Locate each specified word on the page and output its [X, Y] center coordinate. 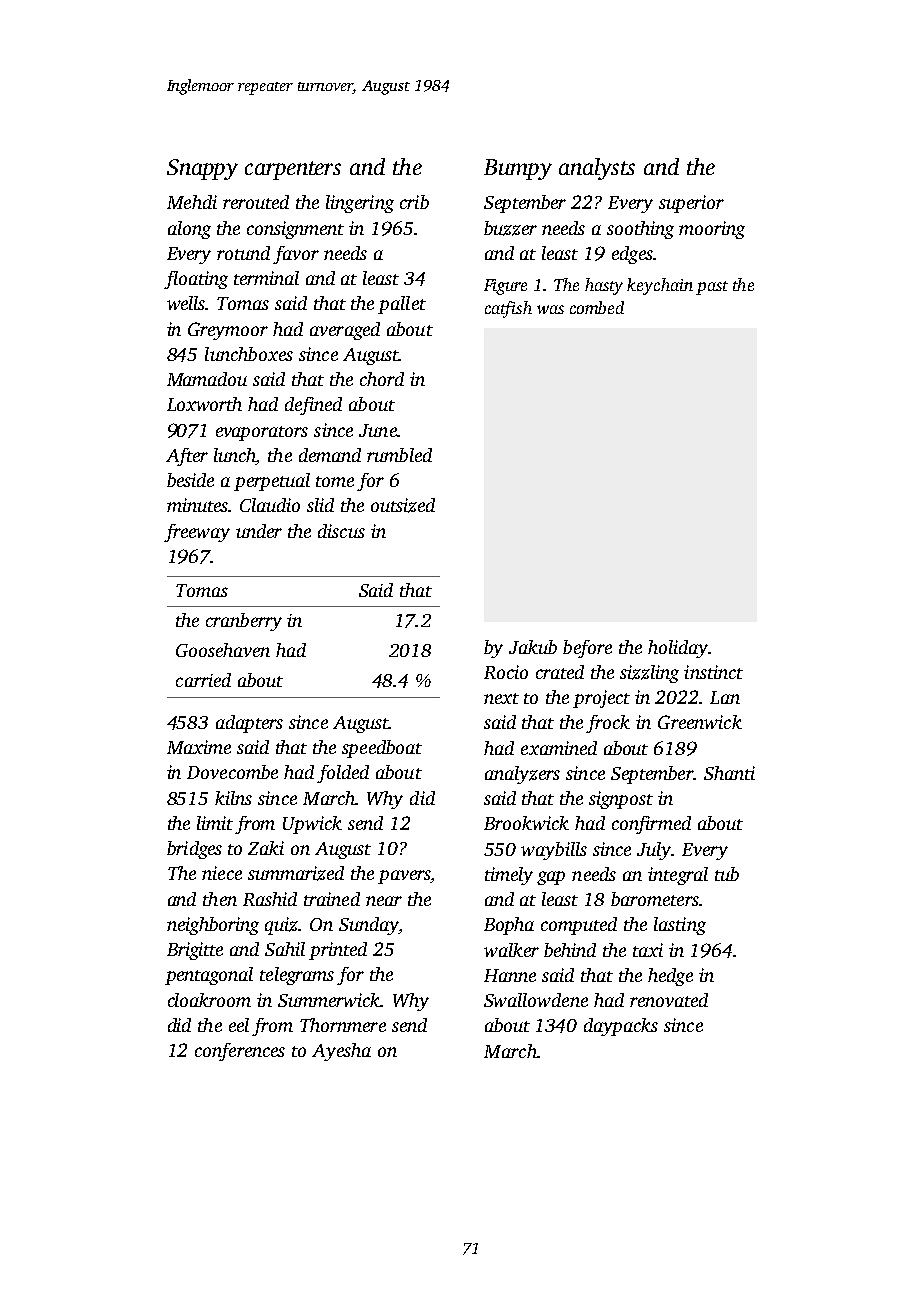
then [220, 899]
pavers [404, 877]
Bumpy [518, 169]
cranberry [244, 622]
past [712, 288]
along [189, 230]
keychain [660, 286]
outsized [403, 505]
